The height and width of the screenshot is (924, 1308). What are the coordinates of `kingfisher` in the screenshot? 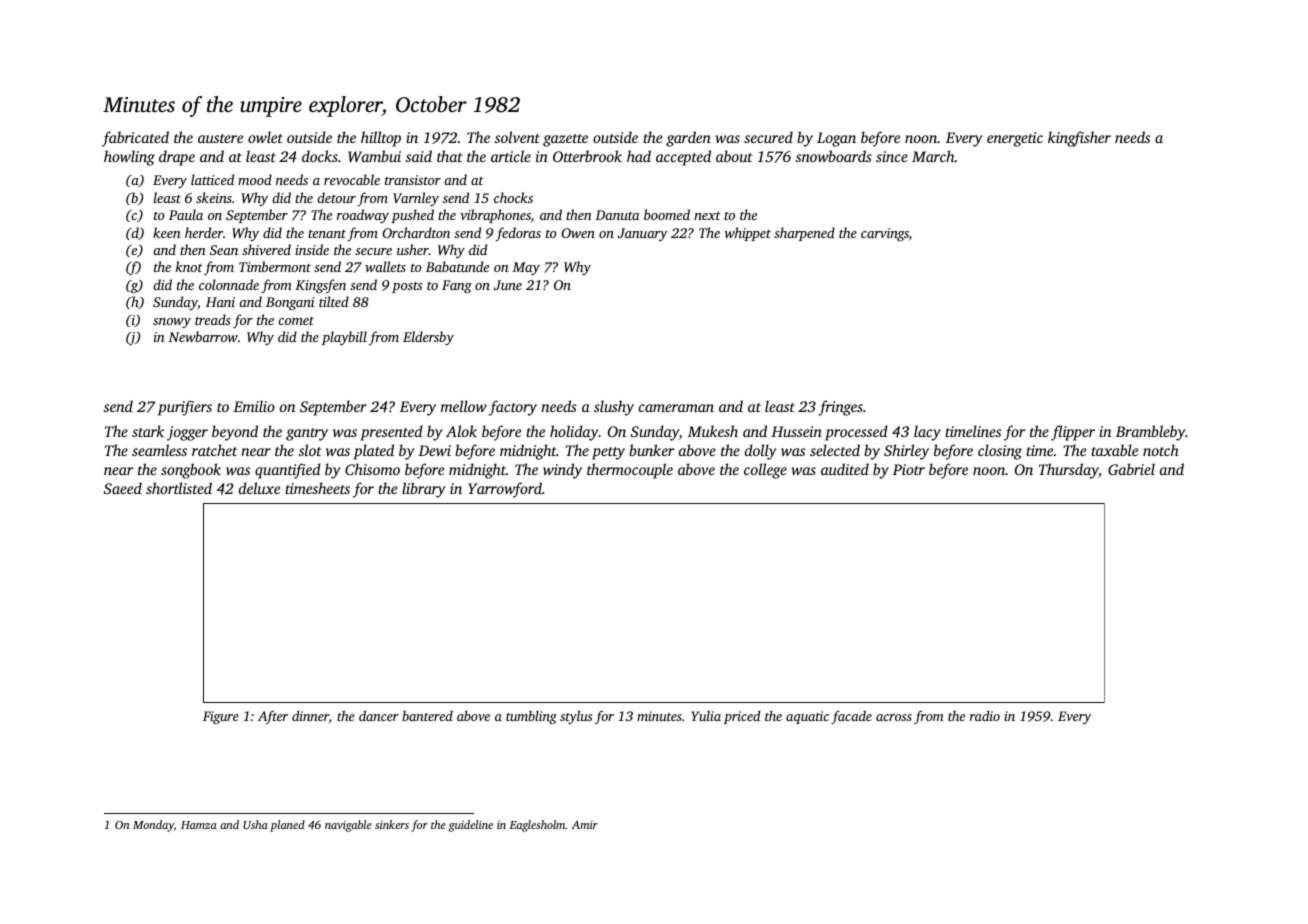 It's located at (1079, 139).
